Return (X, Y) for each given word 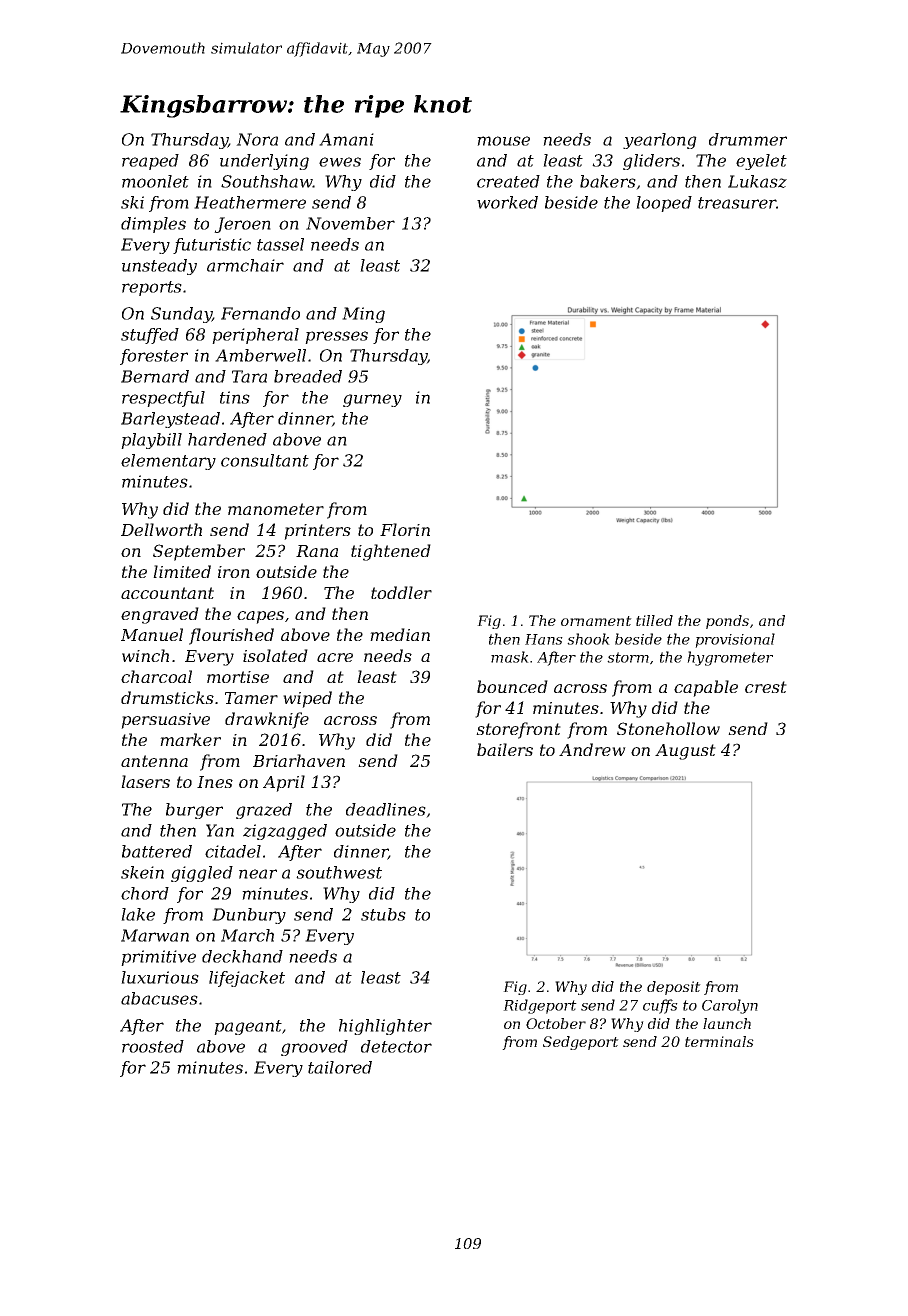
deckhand (242, 956)
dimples (153, 225)
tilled (654, 620)
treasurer (737, 203)
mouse (503, 141)
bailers (505, 749)
